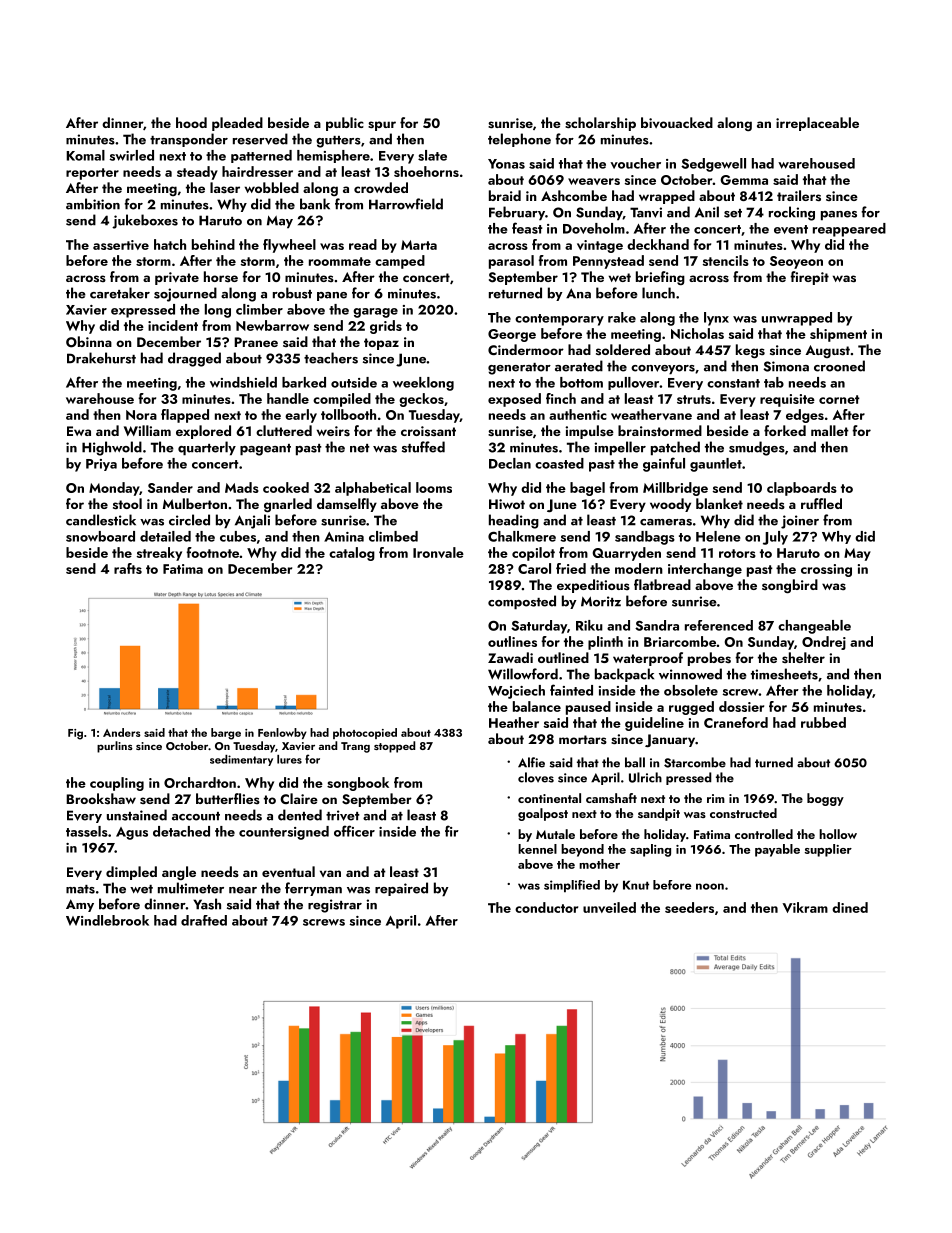 The width and height of the document is (952, 1233). I want to click on irreplaceable, so click(817, 124).
